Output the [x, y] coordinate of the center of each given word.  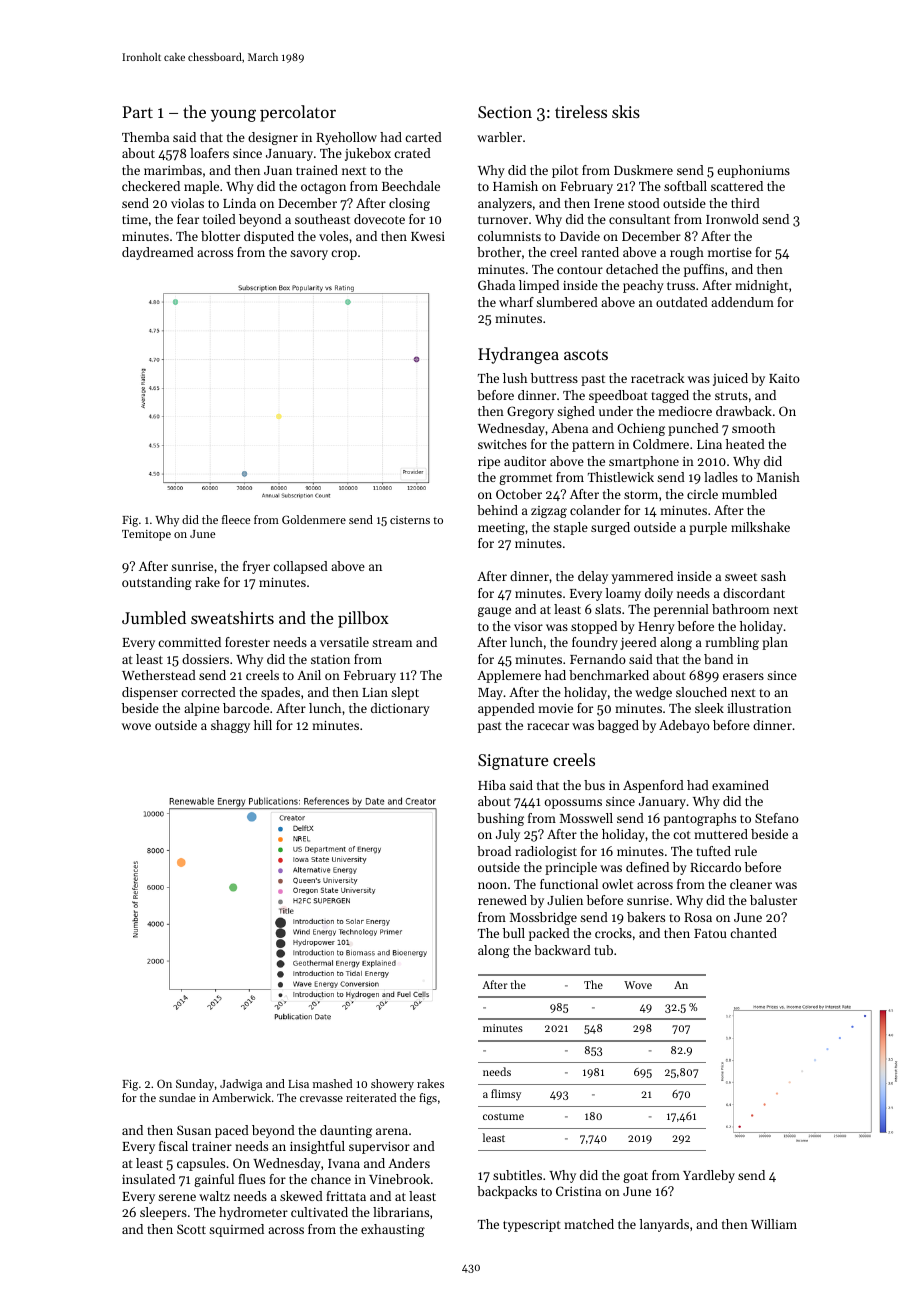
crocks [613, 933]
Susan [194, 1130]
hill [263, 725]
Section [505, 112]
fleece [236, 519]
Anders [409, 1163]
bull [514, 933]
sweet [741, 577]
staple [570, 528]
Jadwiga [241, 1085]
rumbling [732, 643]
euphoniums [753, 171]
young [233, 115]
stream [392, 643]
